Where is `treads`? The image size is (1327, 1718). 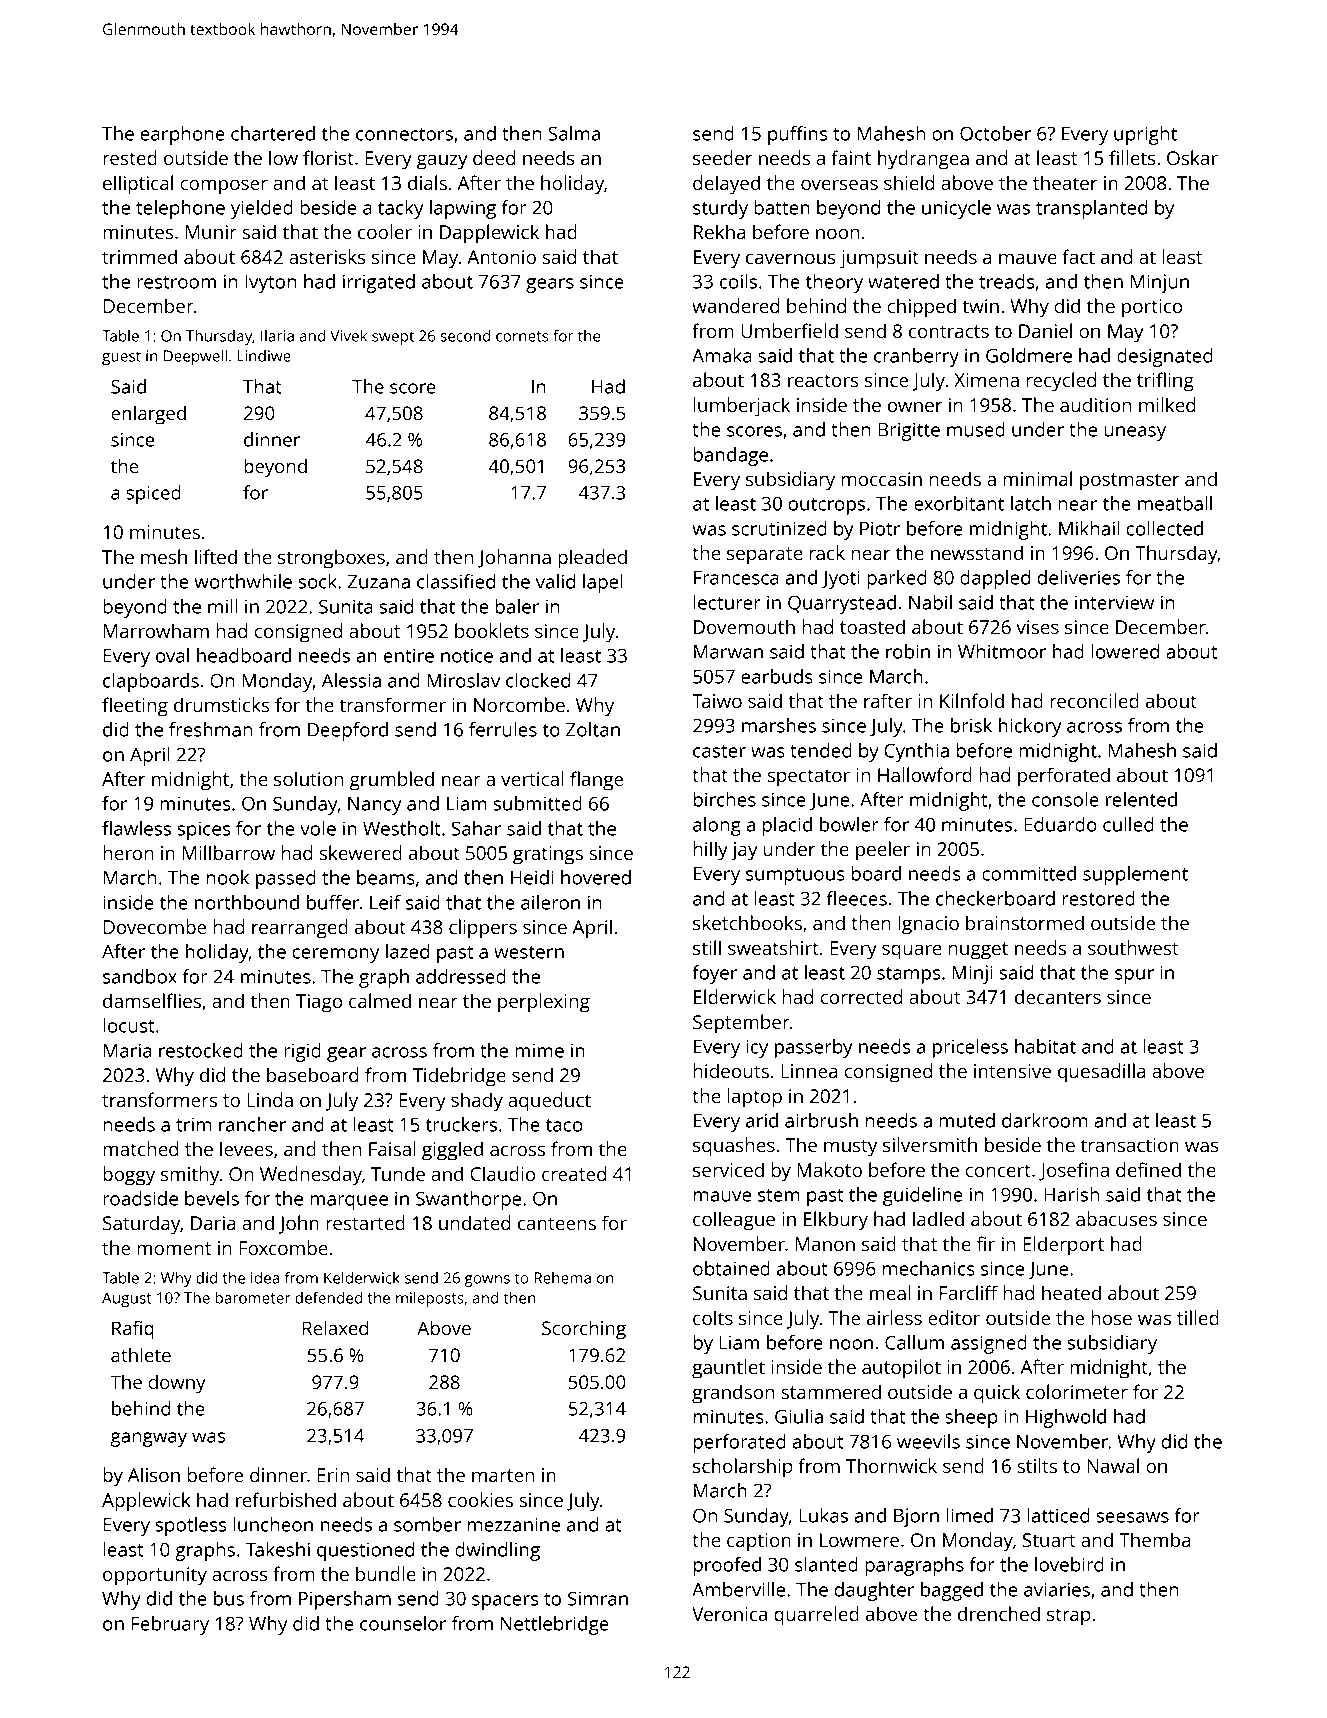
treads is located at coordinates (1006, 281).
